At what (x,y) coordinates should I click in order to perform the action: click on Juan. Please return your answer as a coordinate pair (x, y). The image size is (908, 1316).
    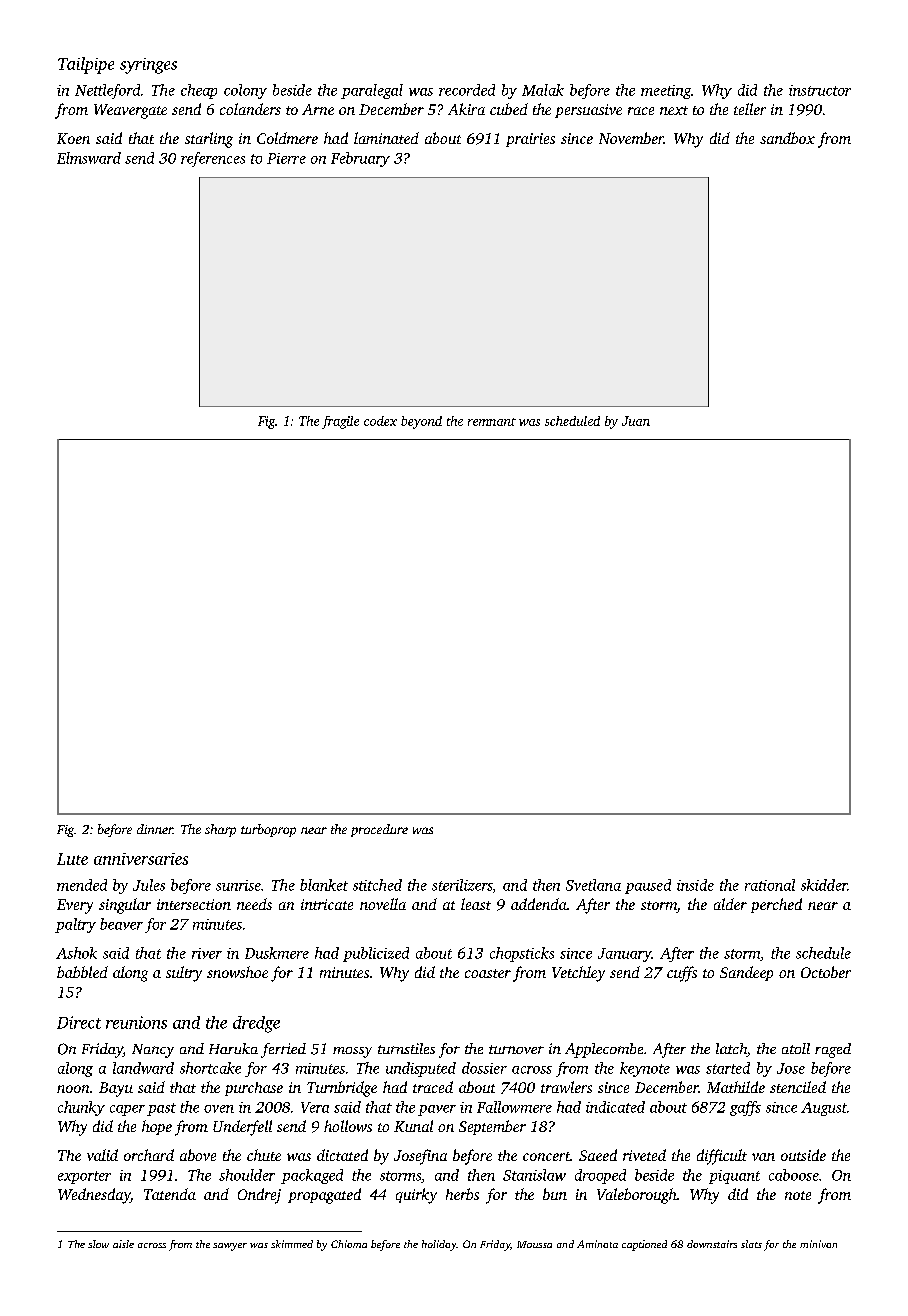
    Looking at the image, I should click on (636, 421).
